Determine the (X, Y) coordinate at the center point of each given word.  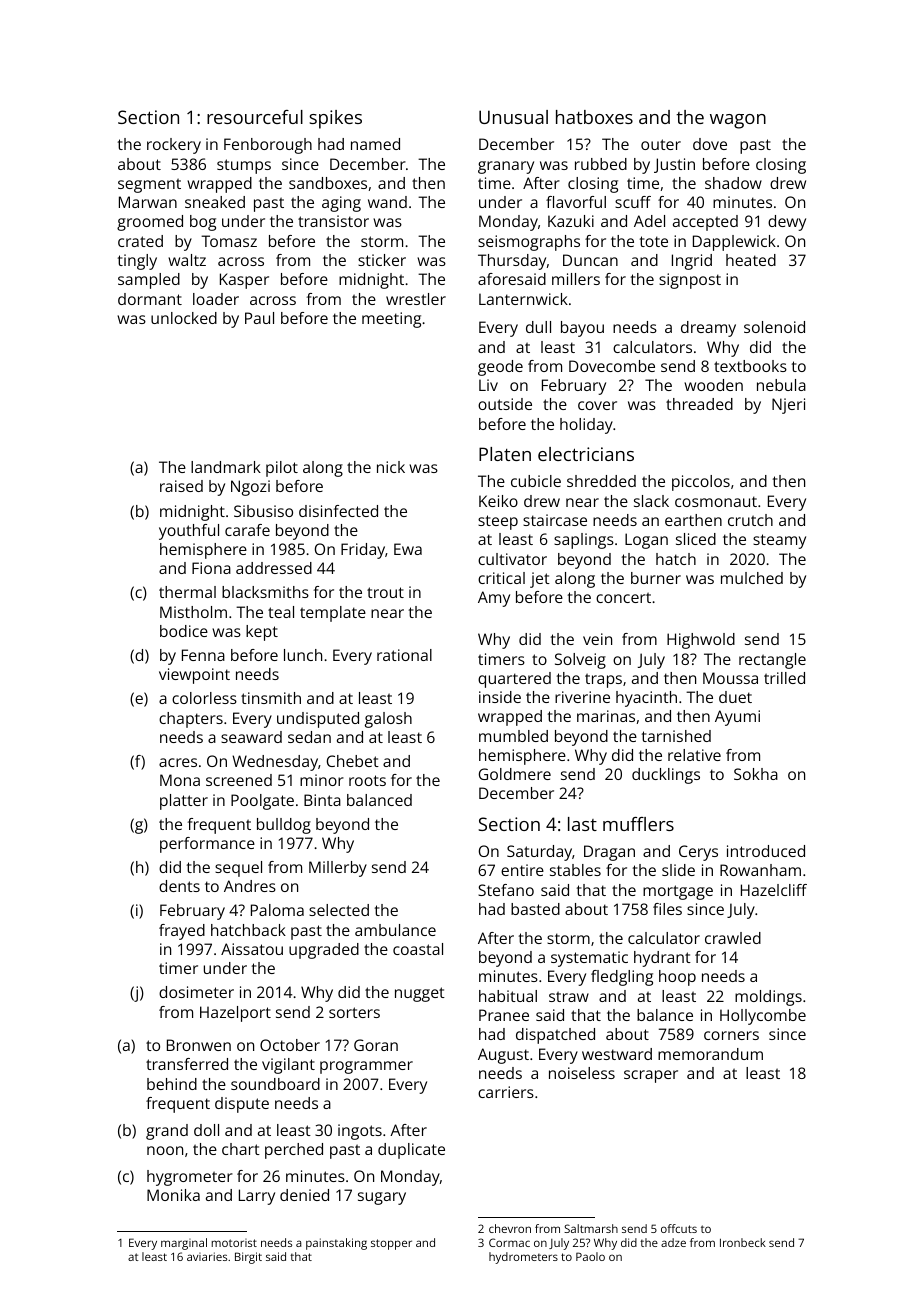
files (667, 909)
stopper (391, 1244)
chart (241, 1149)
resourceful (255, 117)
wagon (738, 121)
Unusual (513, 117)
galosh (388, 720)
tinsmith (271, 698)
